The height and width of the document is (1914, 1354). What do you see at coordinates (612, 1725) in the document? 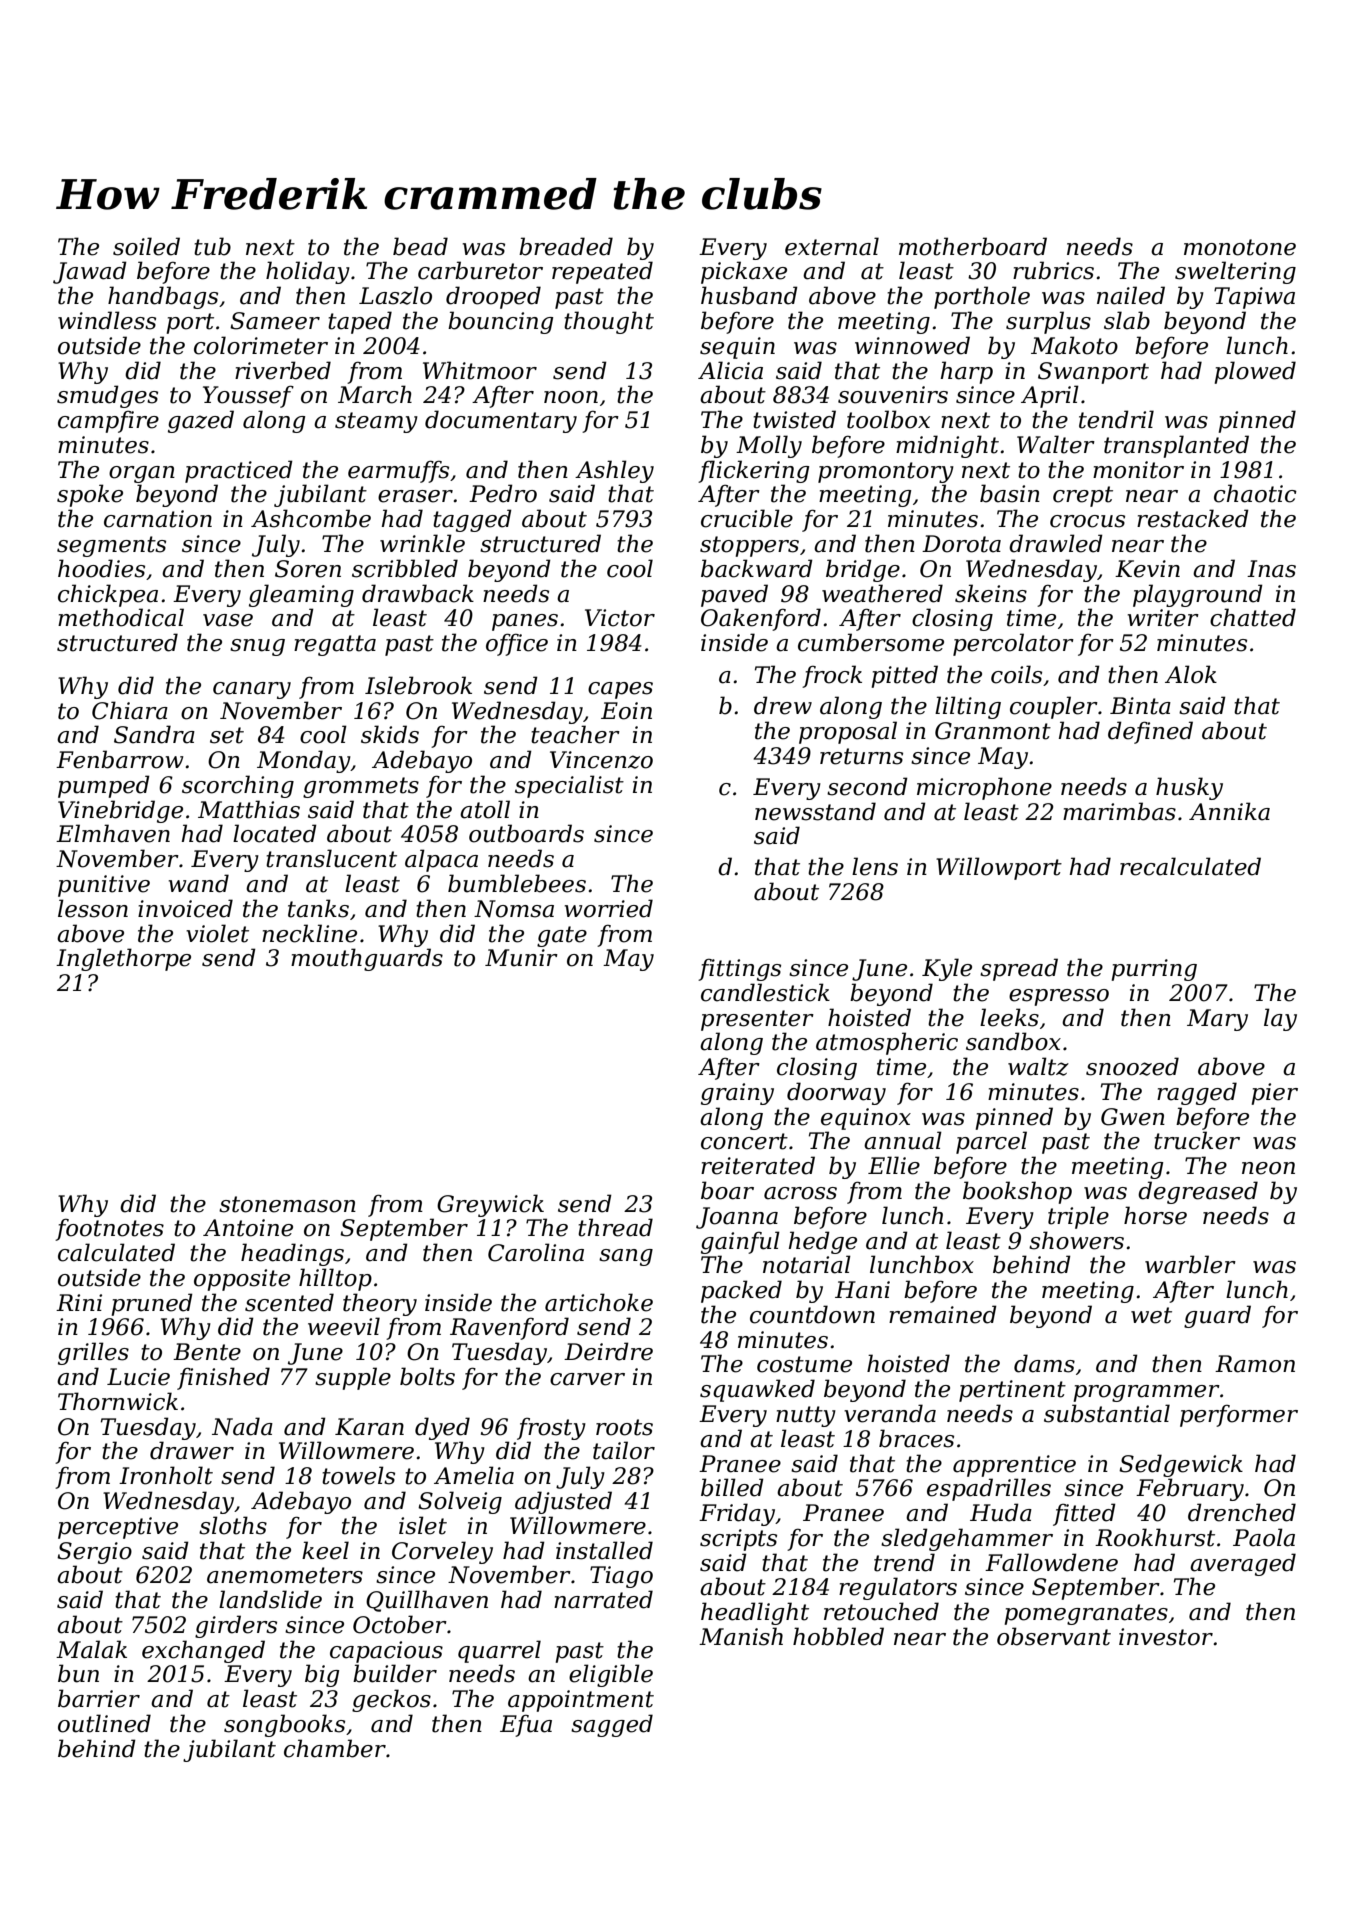
I see `sagged` at bounding box center [612, 1725].
